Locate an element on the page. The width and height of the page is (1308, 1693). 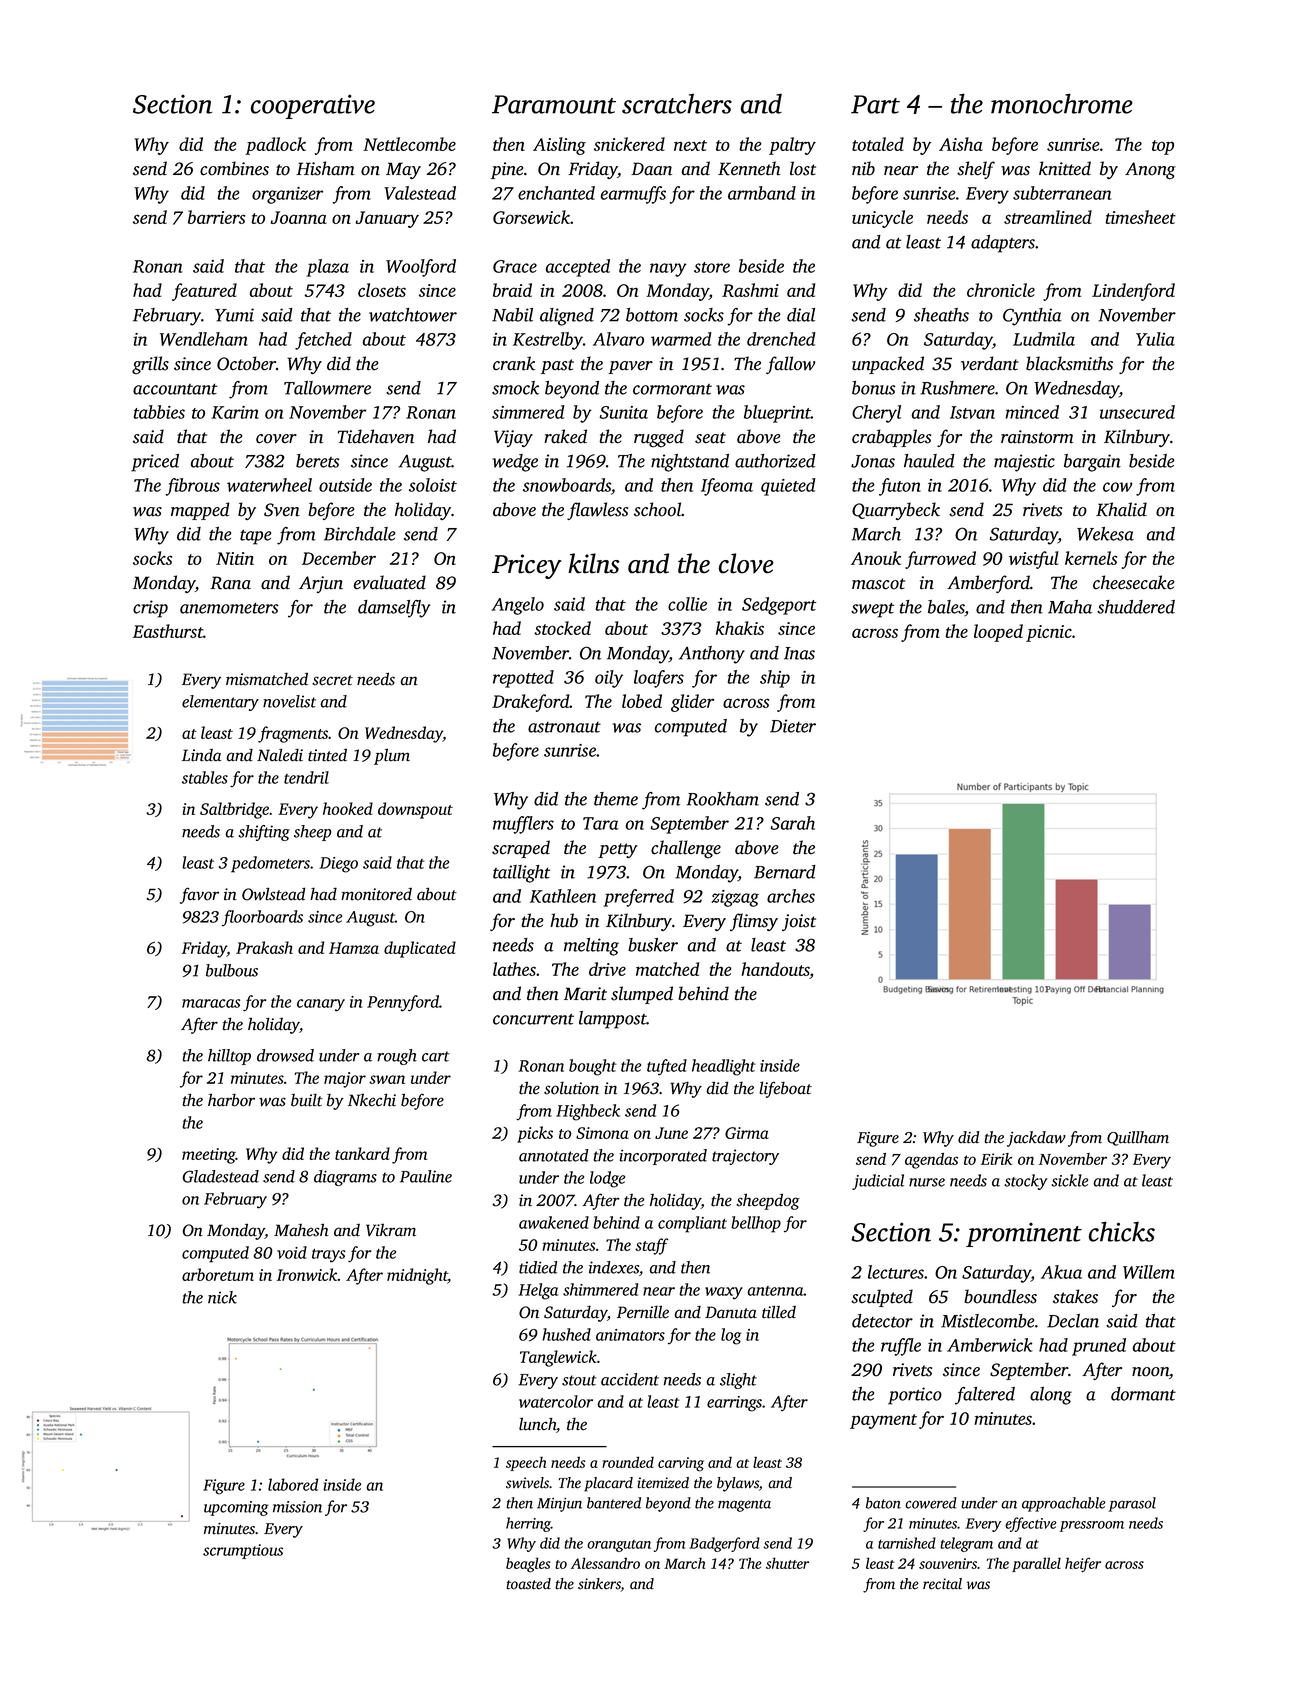
Quillham is located at coordinates (1138, 1138).
